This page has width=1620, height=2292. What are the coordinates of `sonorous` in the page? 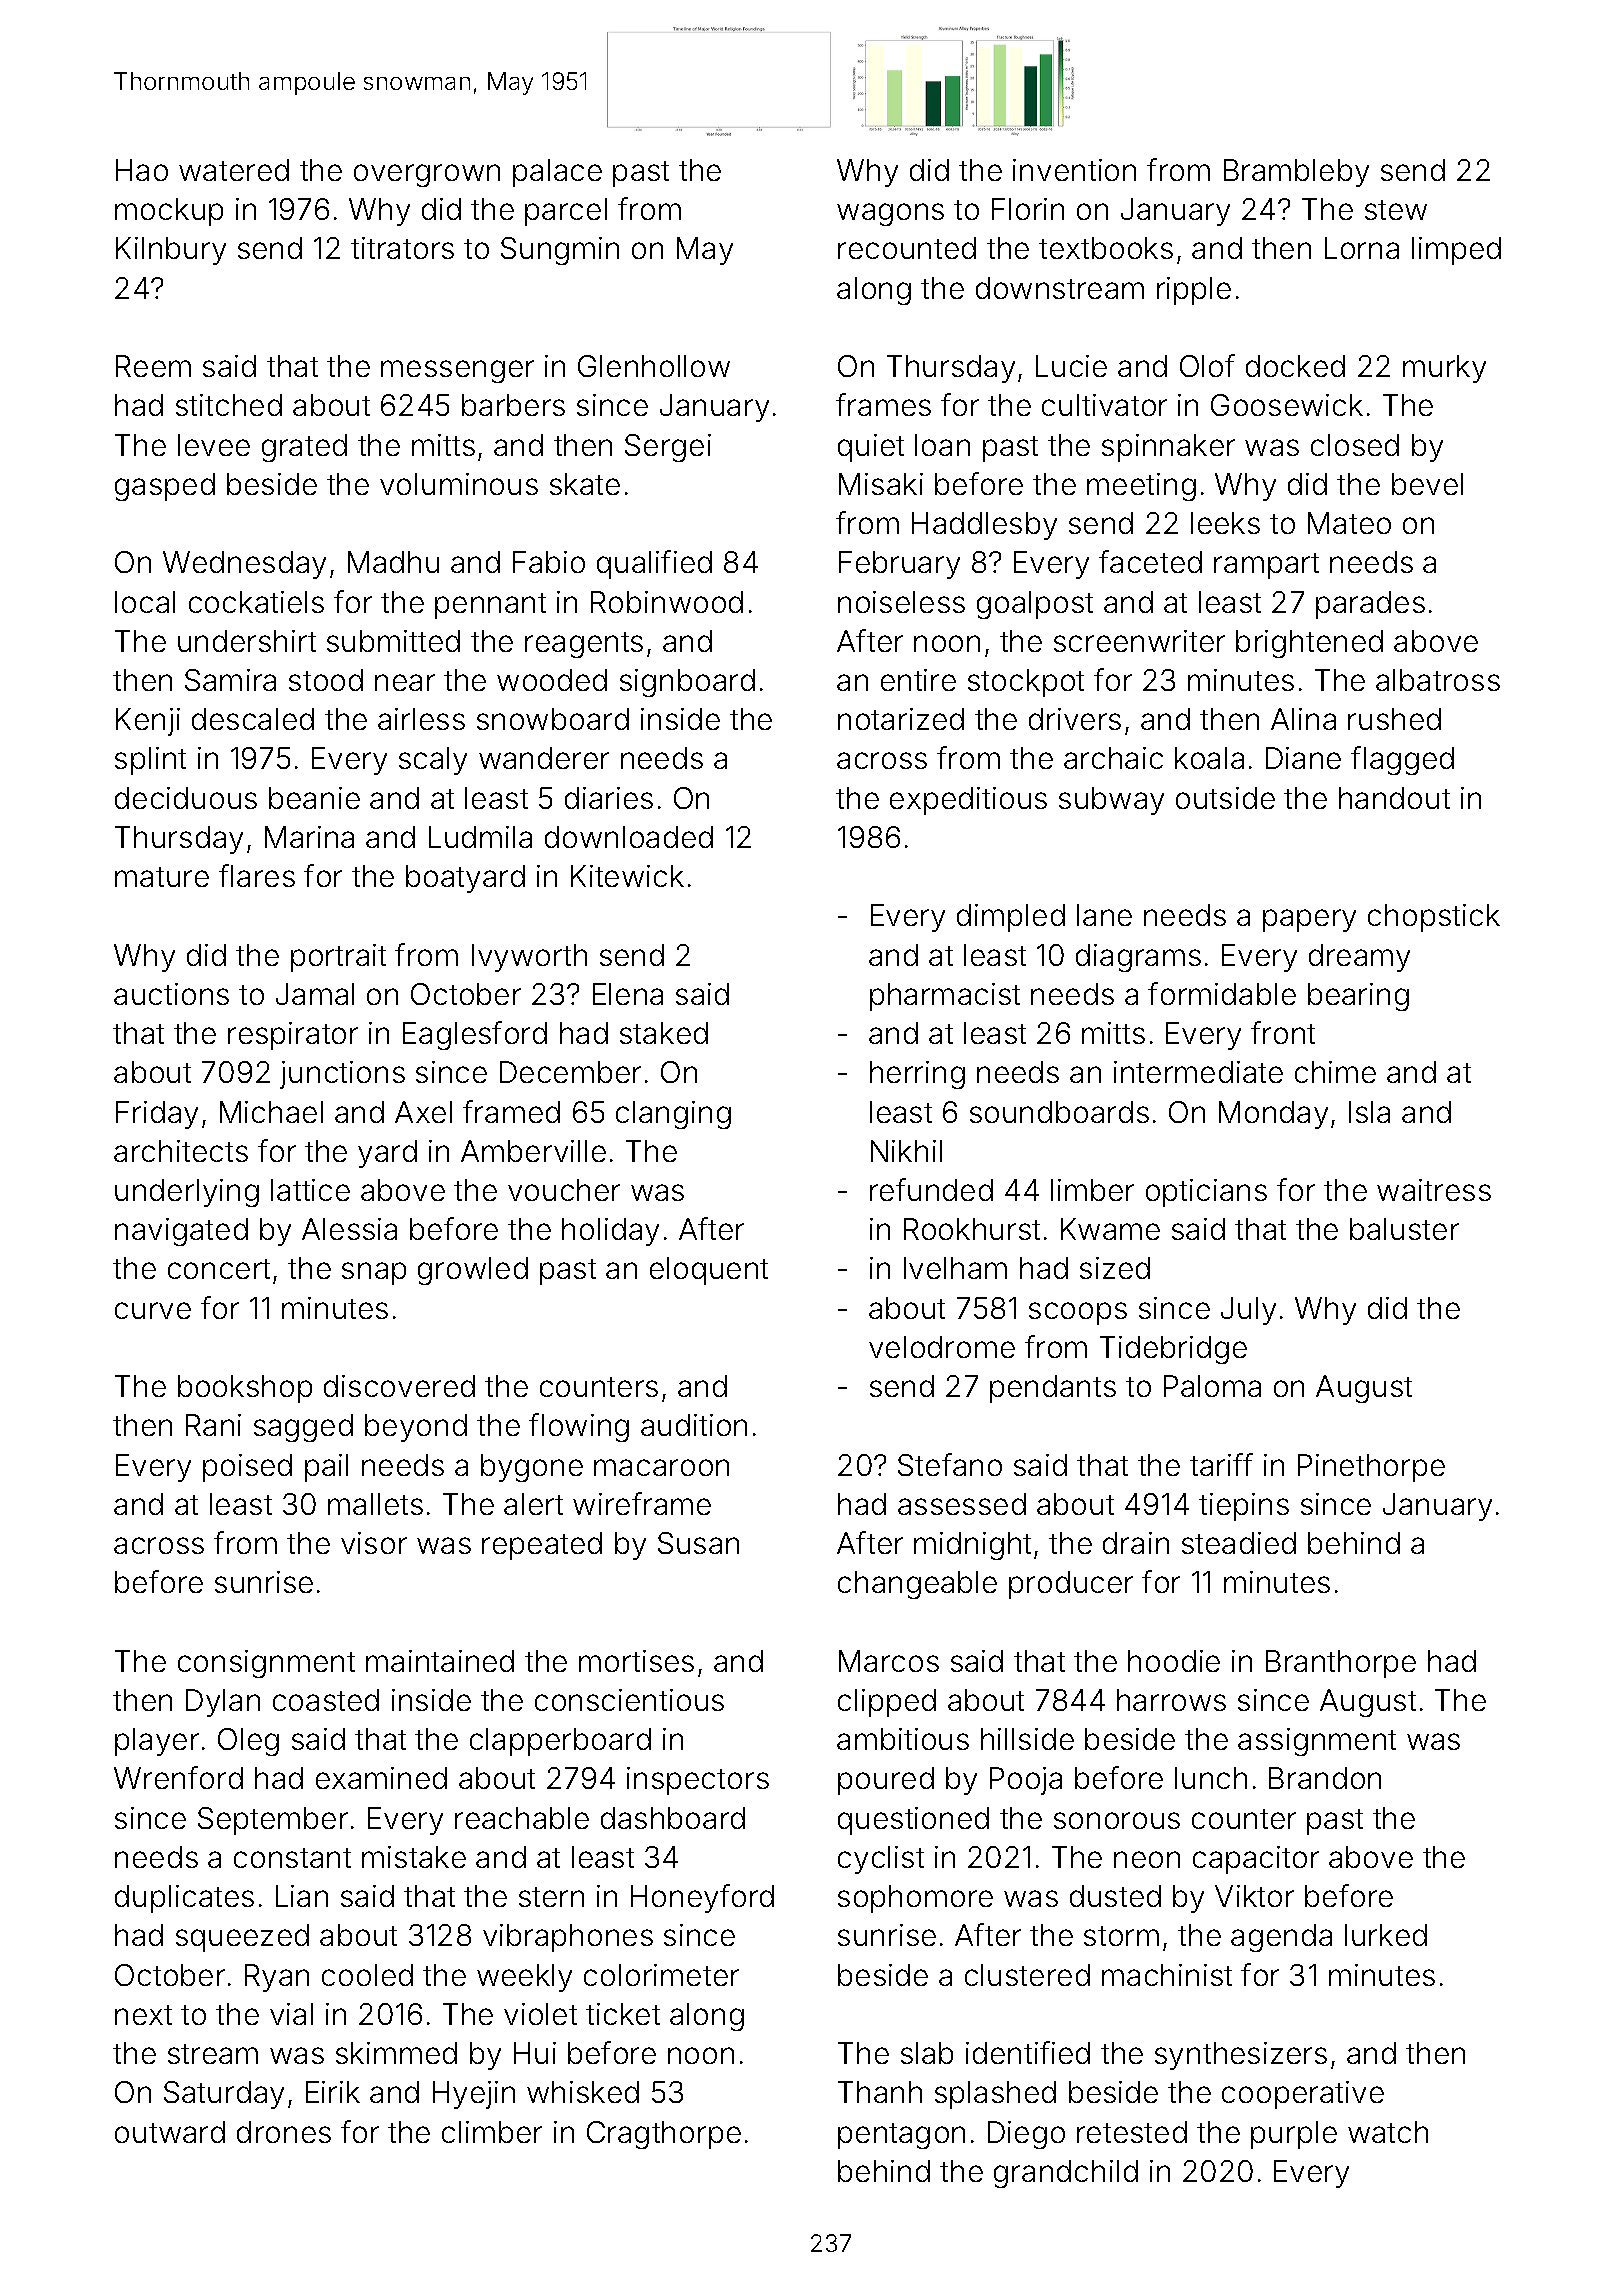 It's located at (1117, 1820).
